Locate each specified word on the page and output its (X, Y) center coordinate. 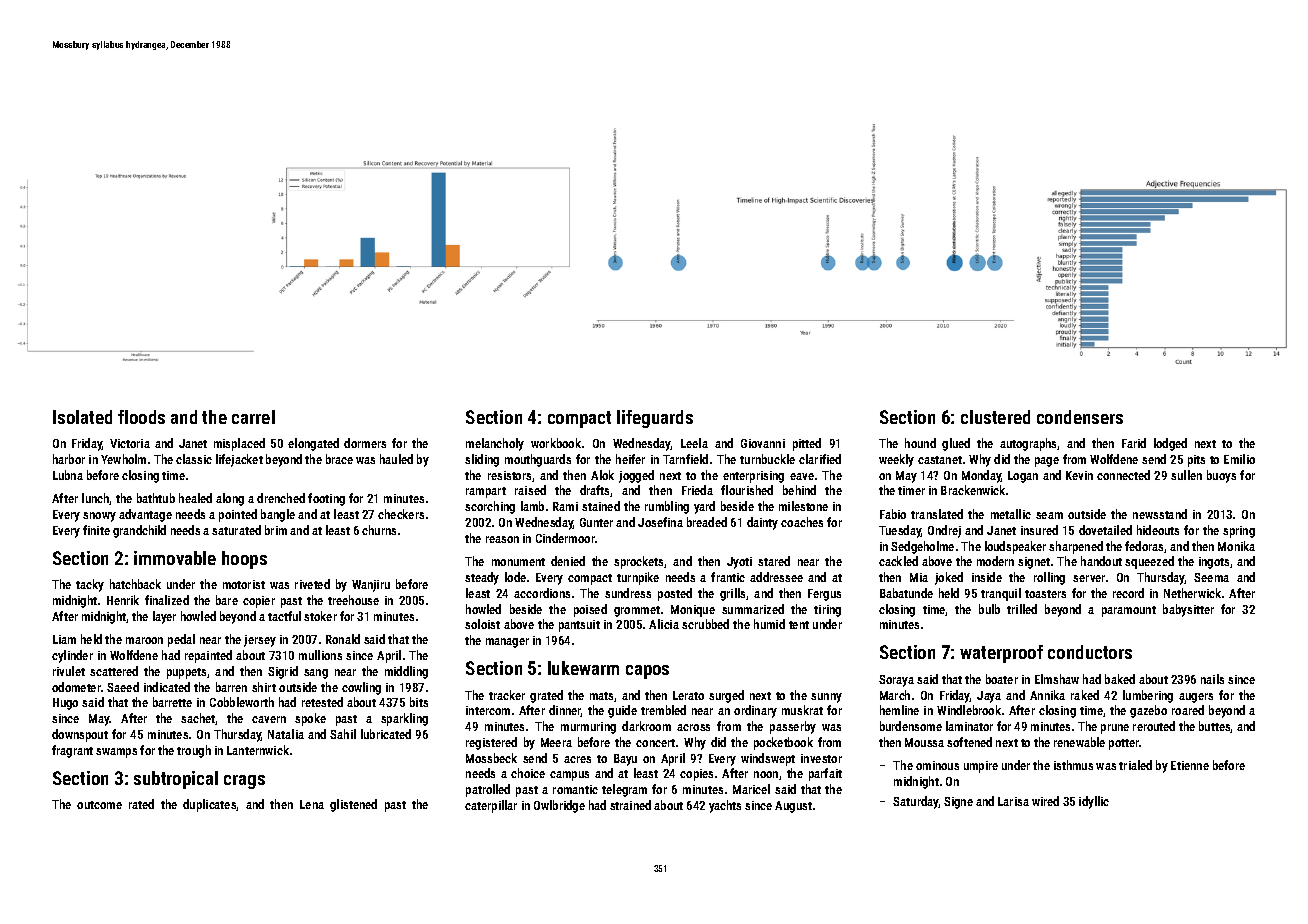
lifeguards (655, 419)
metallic (1011, 514)
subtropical (176, 780)
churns (379, 530)
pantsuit (579, 626)
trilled (1022, 609)
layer (164, 617)
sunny (826, 698)
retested (322, 702)
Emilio (1239, 459)
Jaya (989, 697)
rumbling (667, 507)
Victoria (130, 443)
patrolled (488, 790)
